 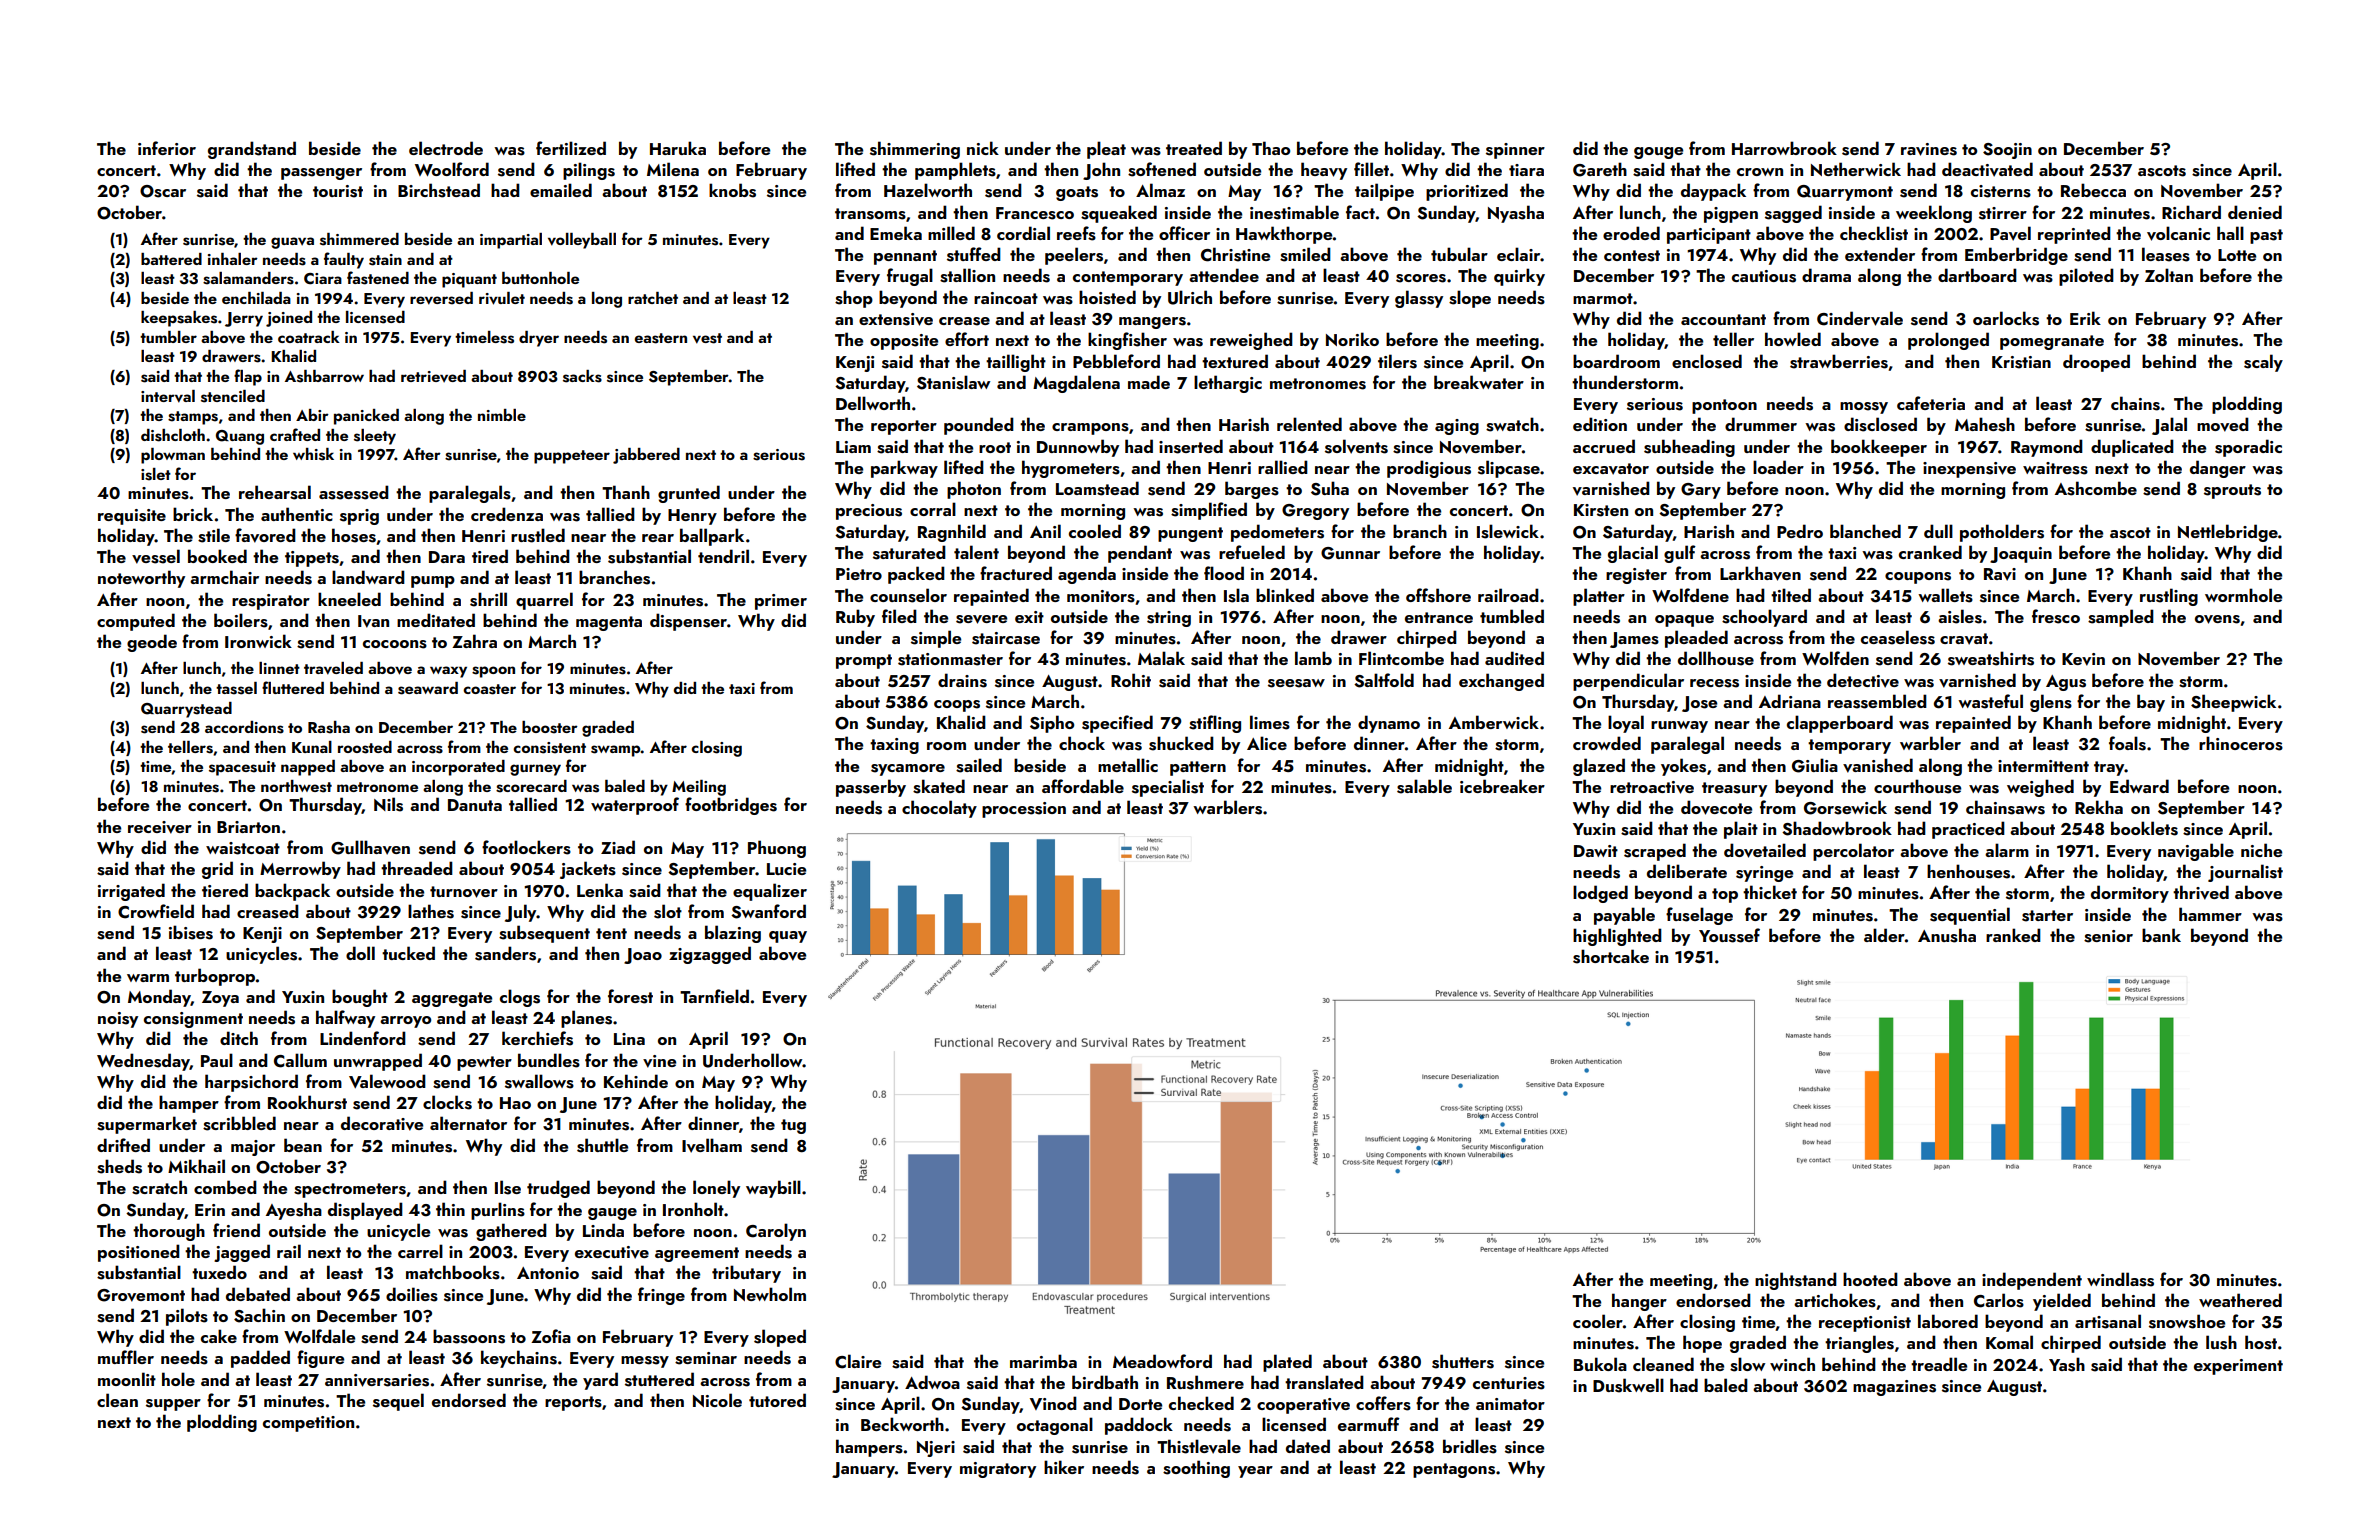 What do you see at coordinates (1271, 148) in the document?
I see `Thao` at bounding box center [1271, 148].
